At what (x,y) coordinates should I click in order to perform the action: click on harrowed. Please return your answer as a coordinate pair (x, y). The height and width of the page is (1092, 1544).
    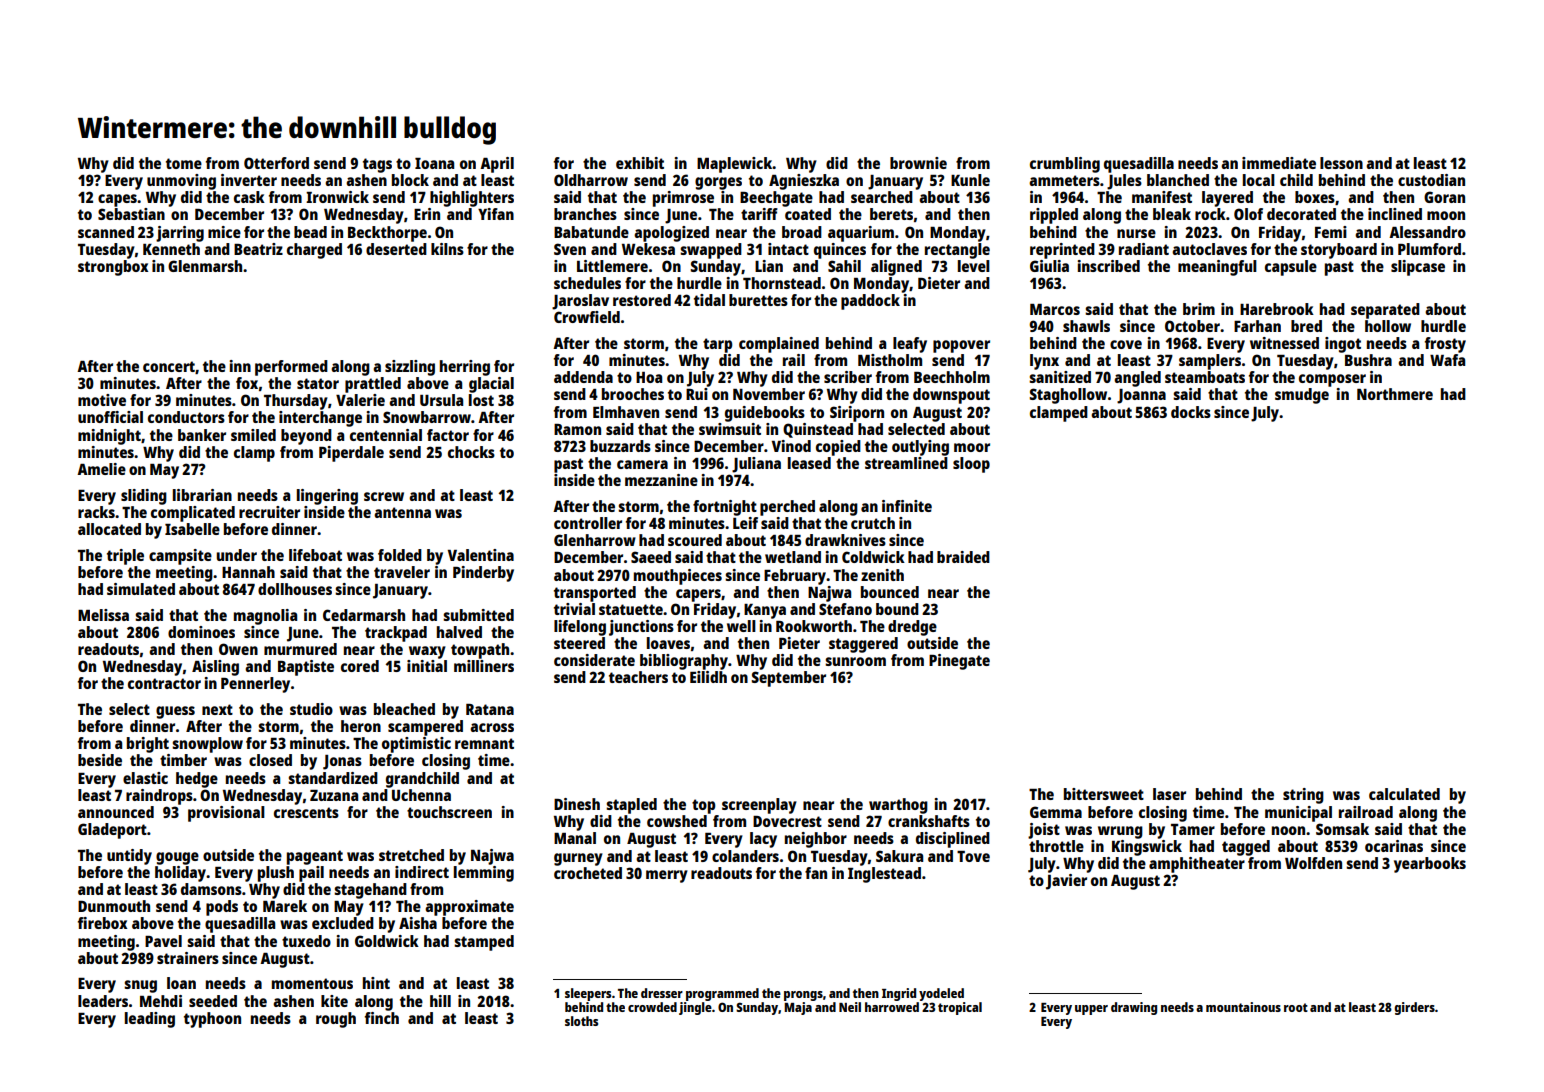
    Looking at the image, I should click on (892, 1007).
